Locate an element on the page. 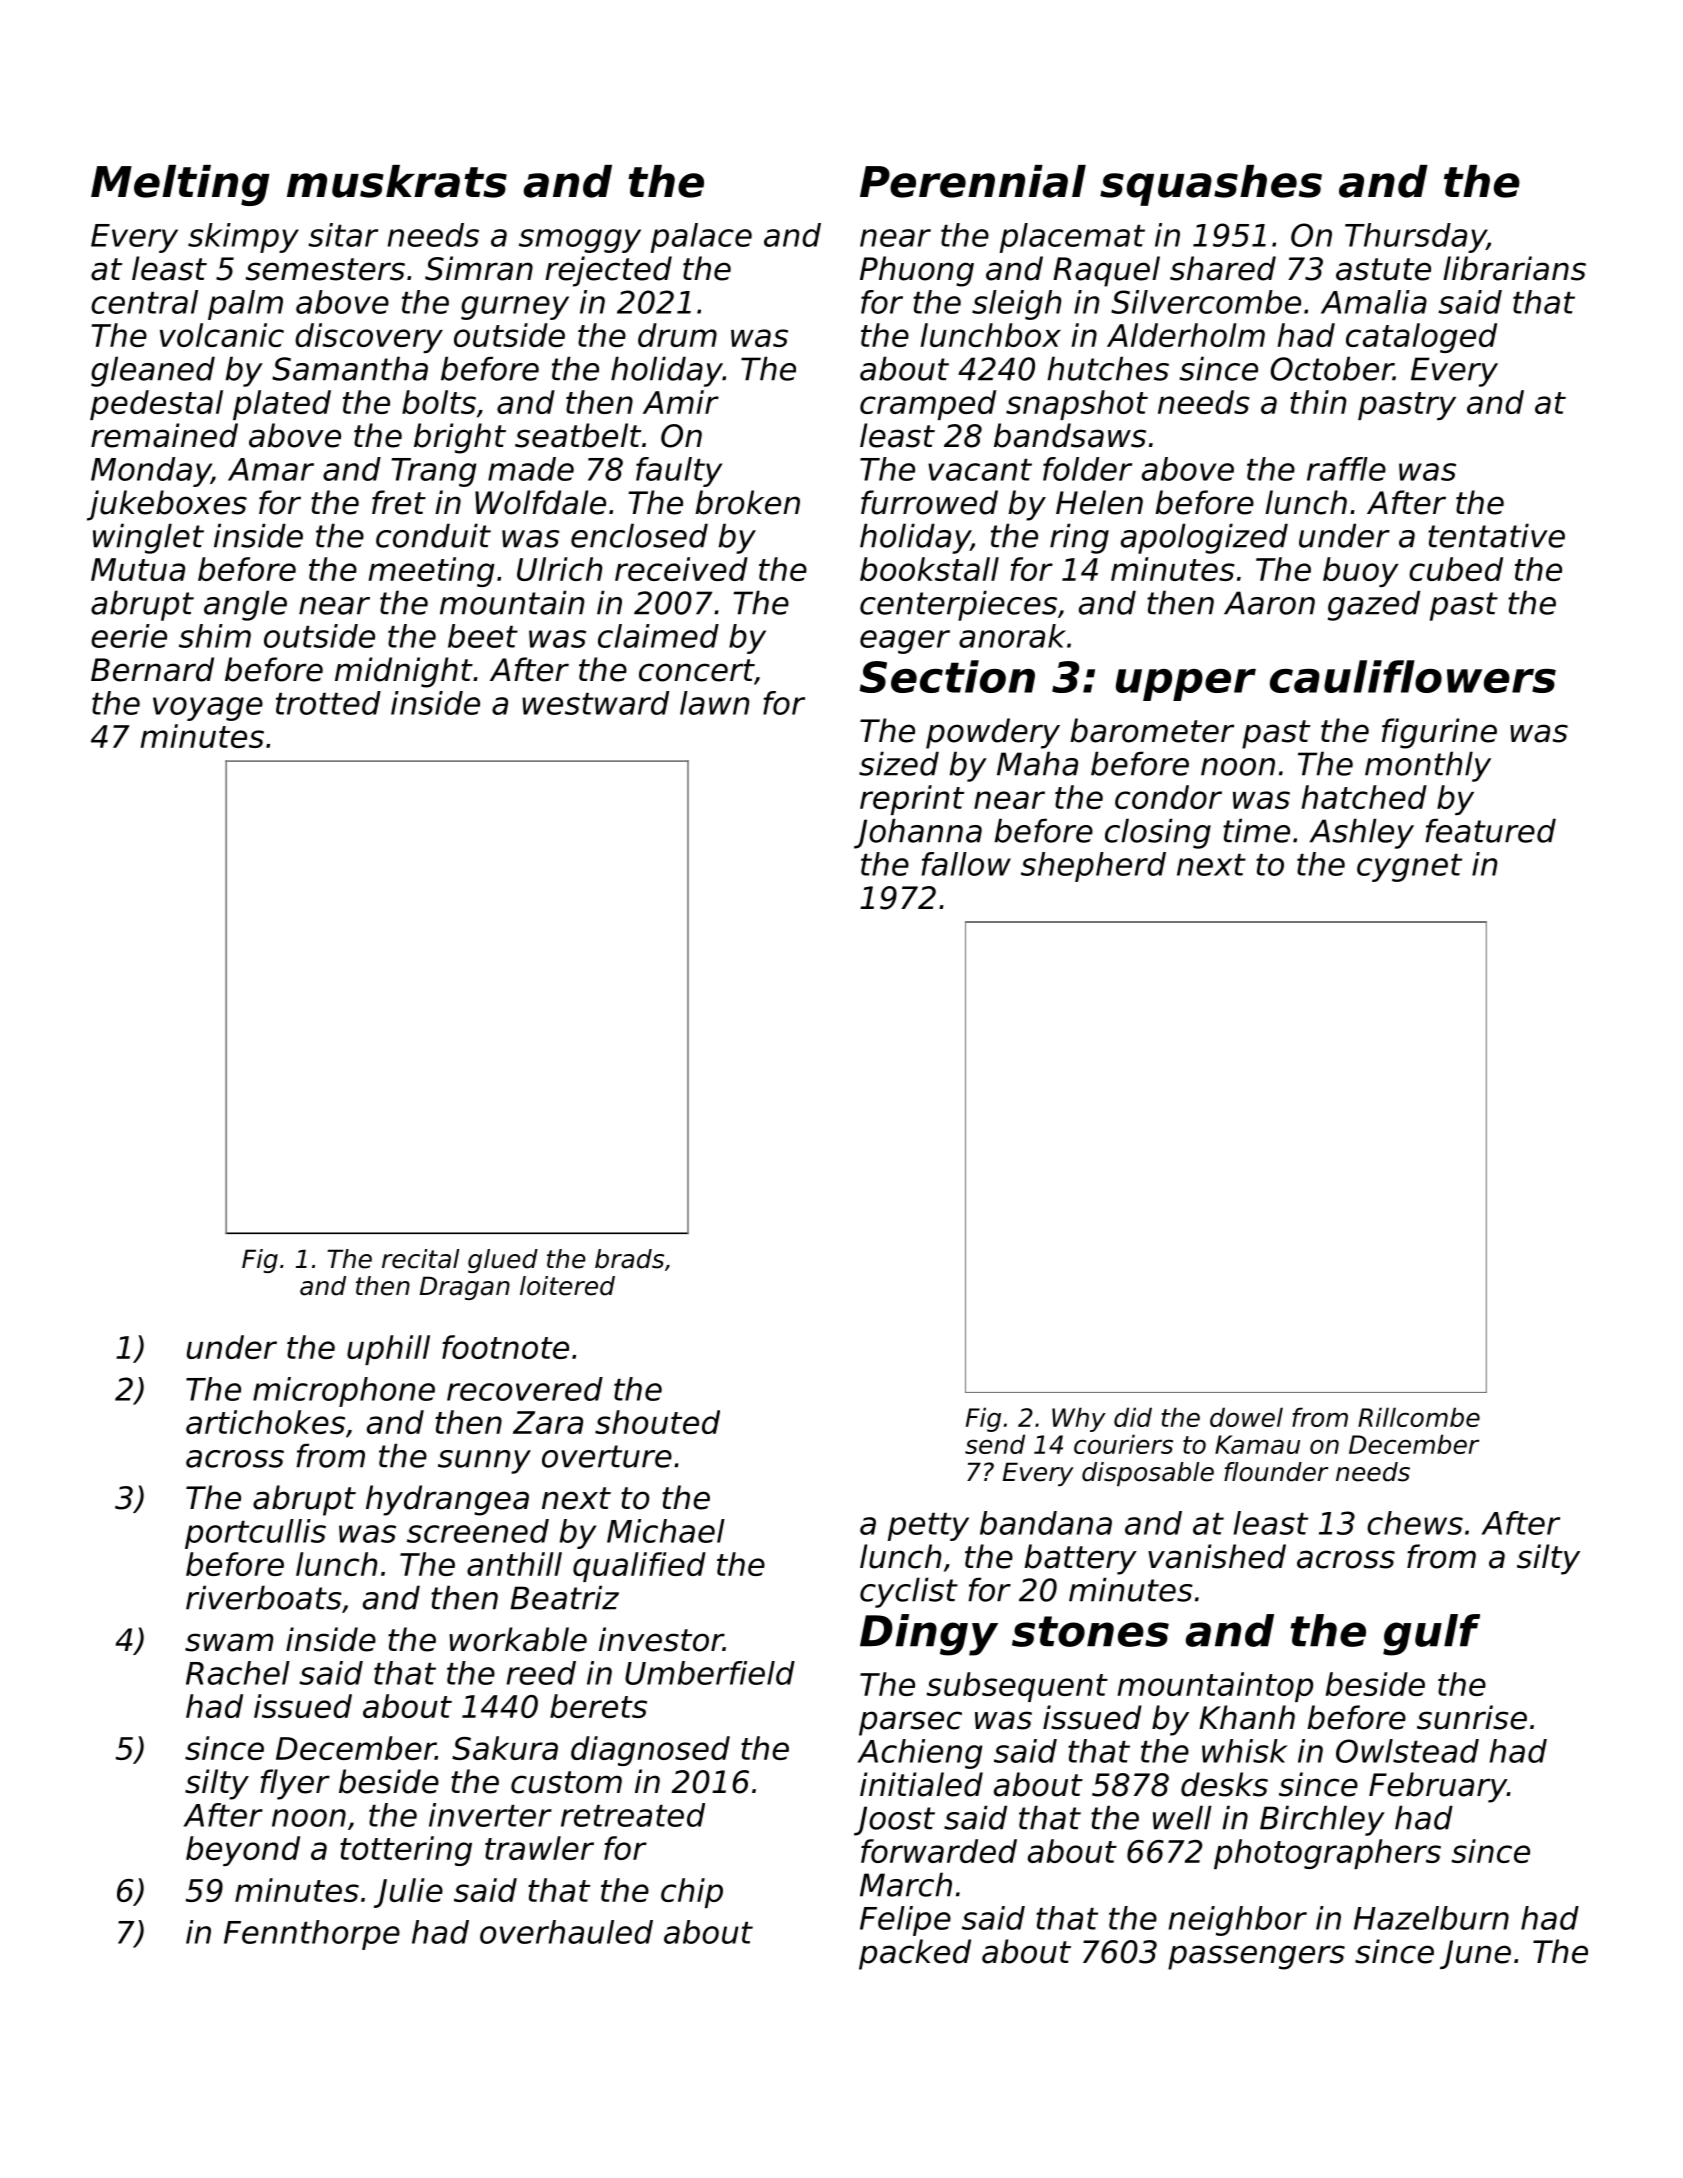  Thursday is located at coordinates (1416, 238).
